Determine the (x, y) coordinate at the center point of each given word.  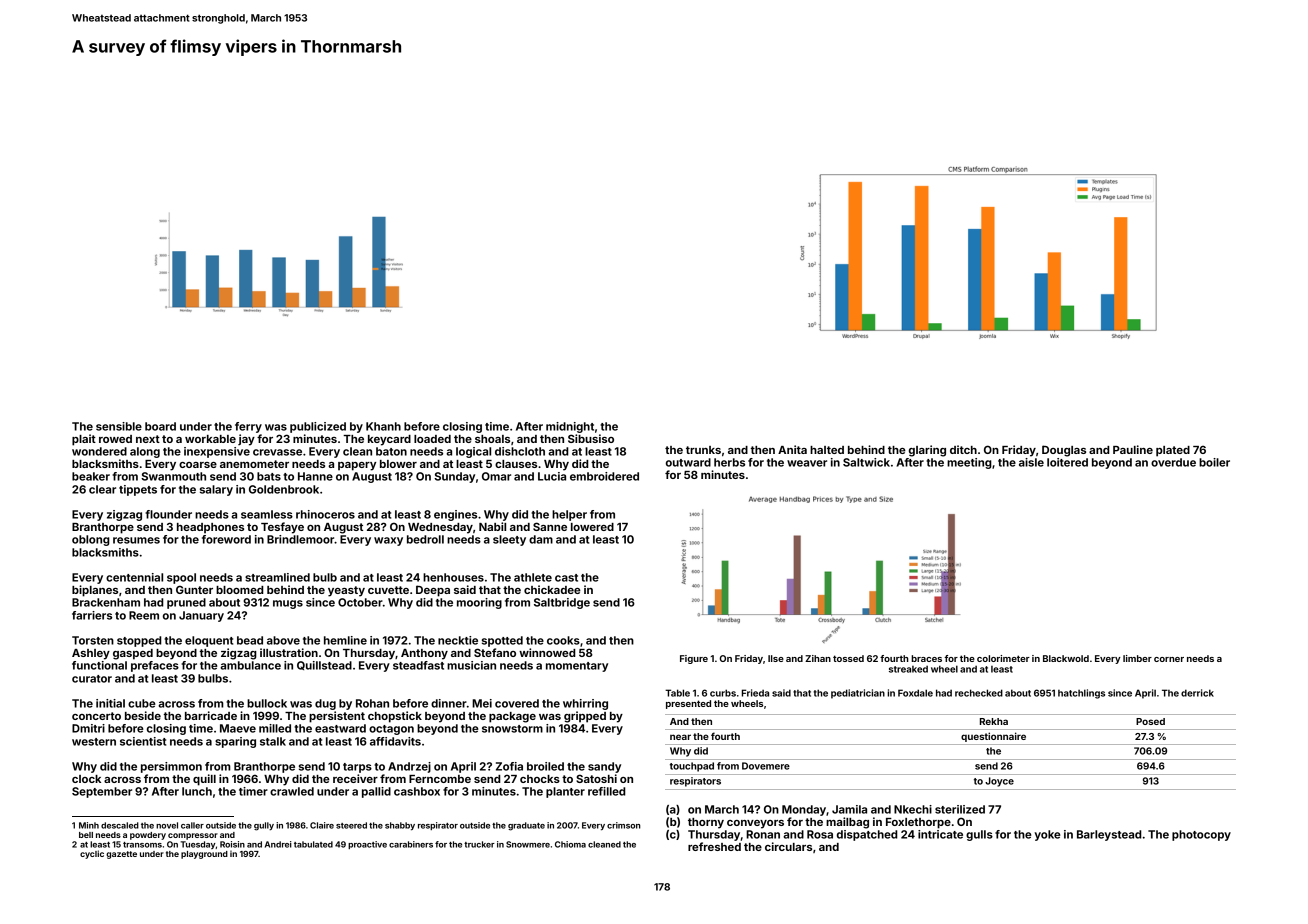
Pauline (1133, 449)
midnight (570, 427)
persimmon (171, 767)
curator (92, 679)
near (680, 737)
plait (84, 440)
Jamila (849, 809)
